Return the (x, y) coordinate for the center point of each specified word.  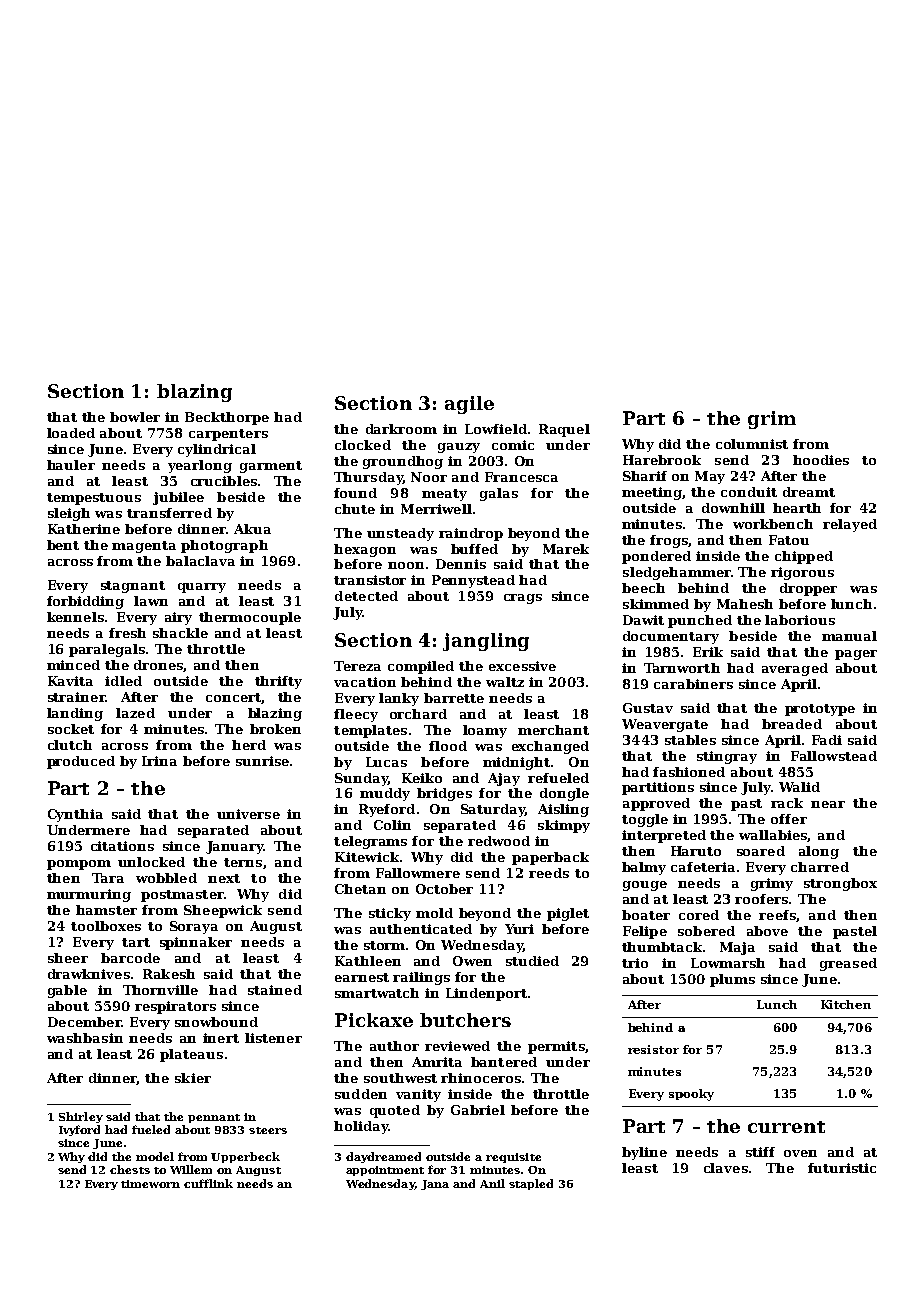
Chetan (360, 889)
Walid (799, 787)
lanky (399, 699)
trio (635, 963)
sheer (68, 958)
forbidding (85, 602)
